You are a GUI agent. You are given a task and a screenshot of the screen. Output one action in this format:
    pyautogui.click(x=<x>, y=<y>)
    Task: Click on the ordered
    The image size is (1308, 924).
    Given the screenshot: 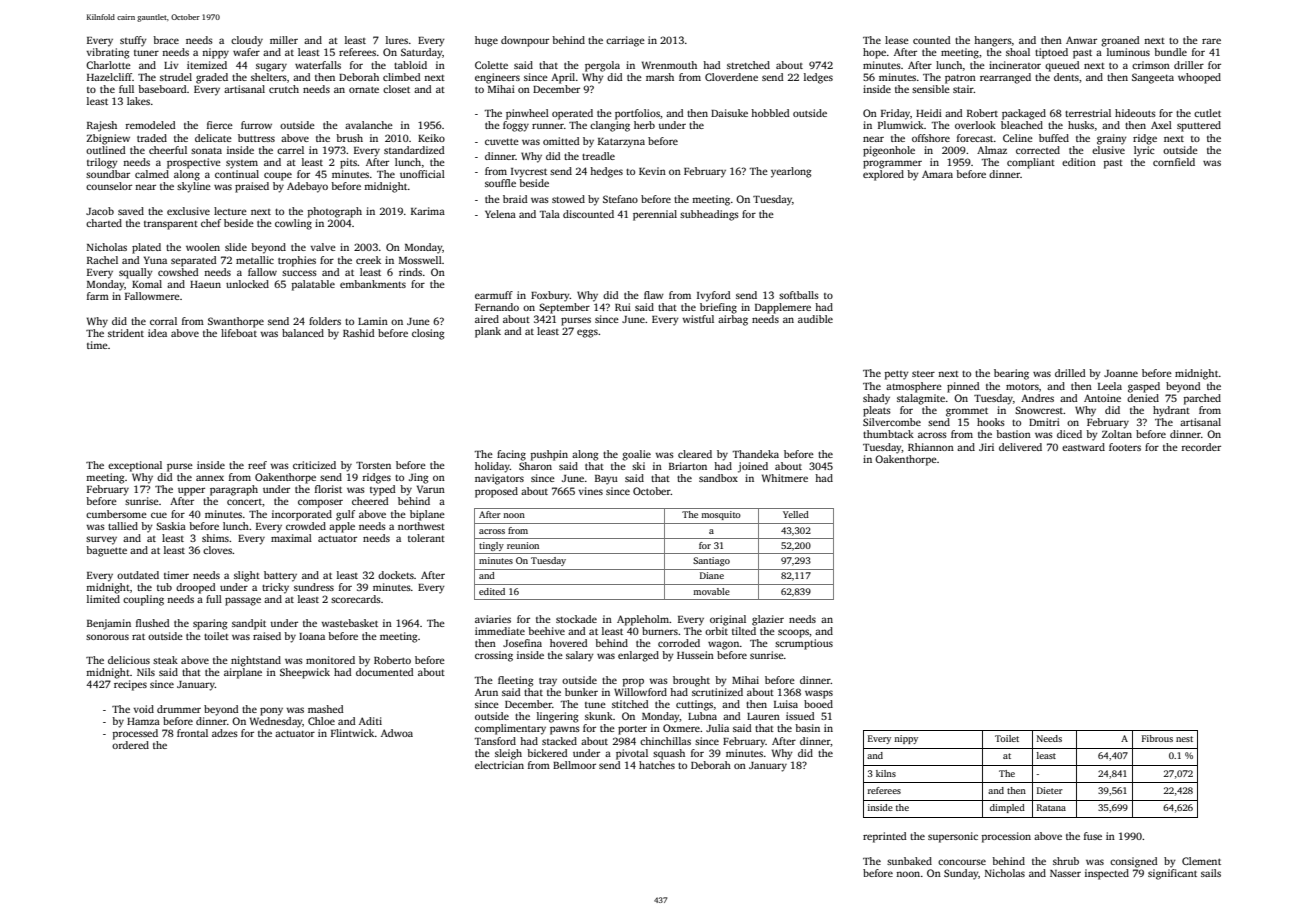 What is the action you would take?
    pyautogui.click(x=130, y=745)
